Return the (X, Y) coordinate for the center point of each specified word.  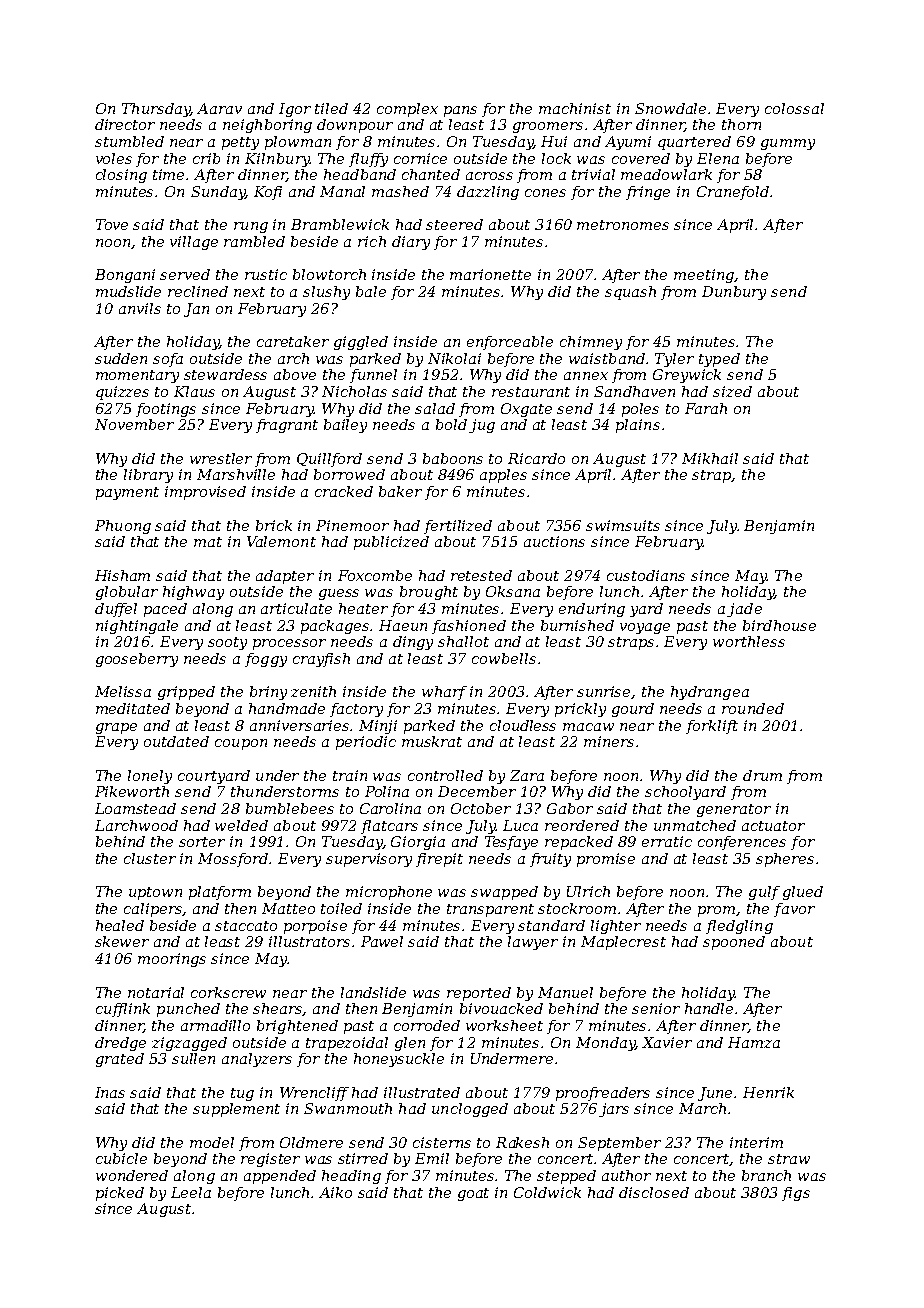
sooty (227, 643)
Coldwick (547, 1192)
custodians (646, 575)
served (185, 274)
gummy (788, 144)
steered (454, 224)
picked (120, 1194)
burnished (577, 625)
